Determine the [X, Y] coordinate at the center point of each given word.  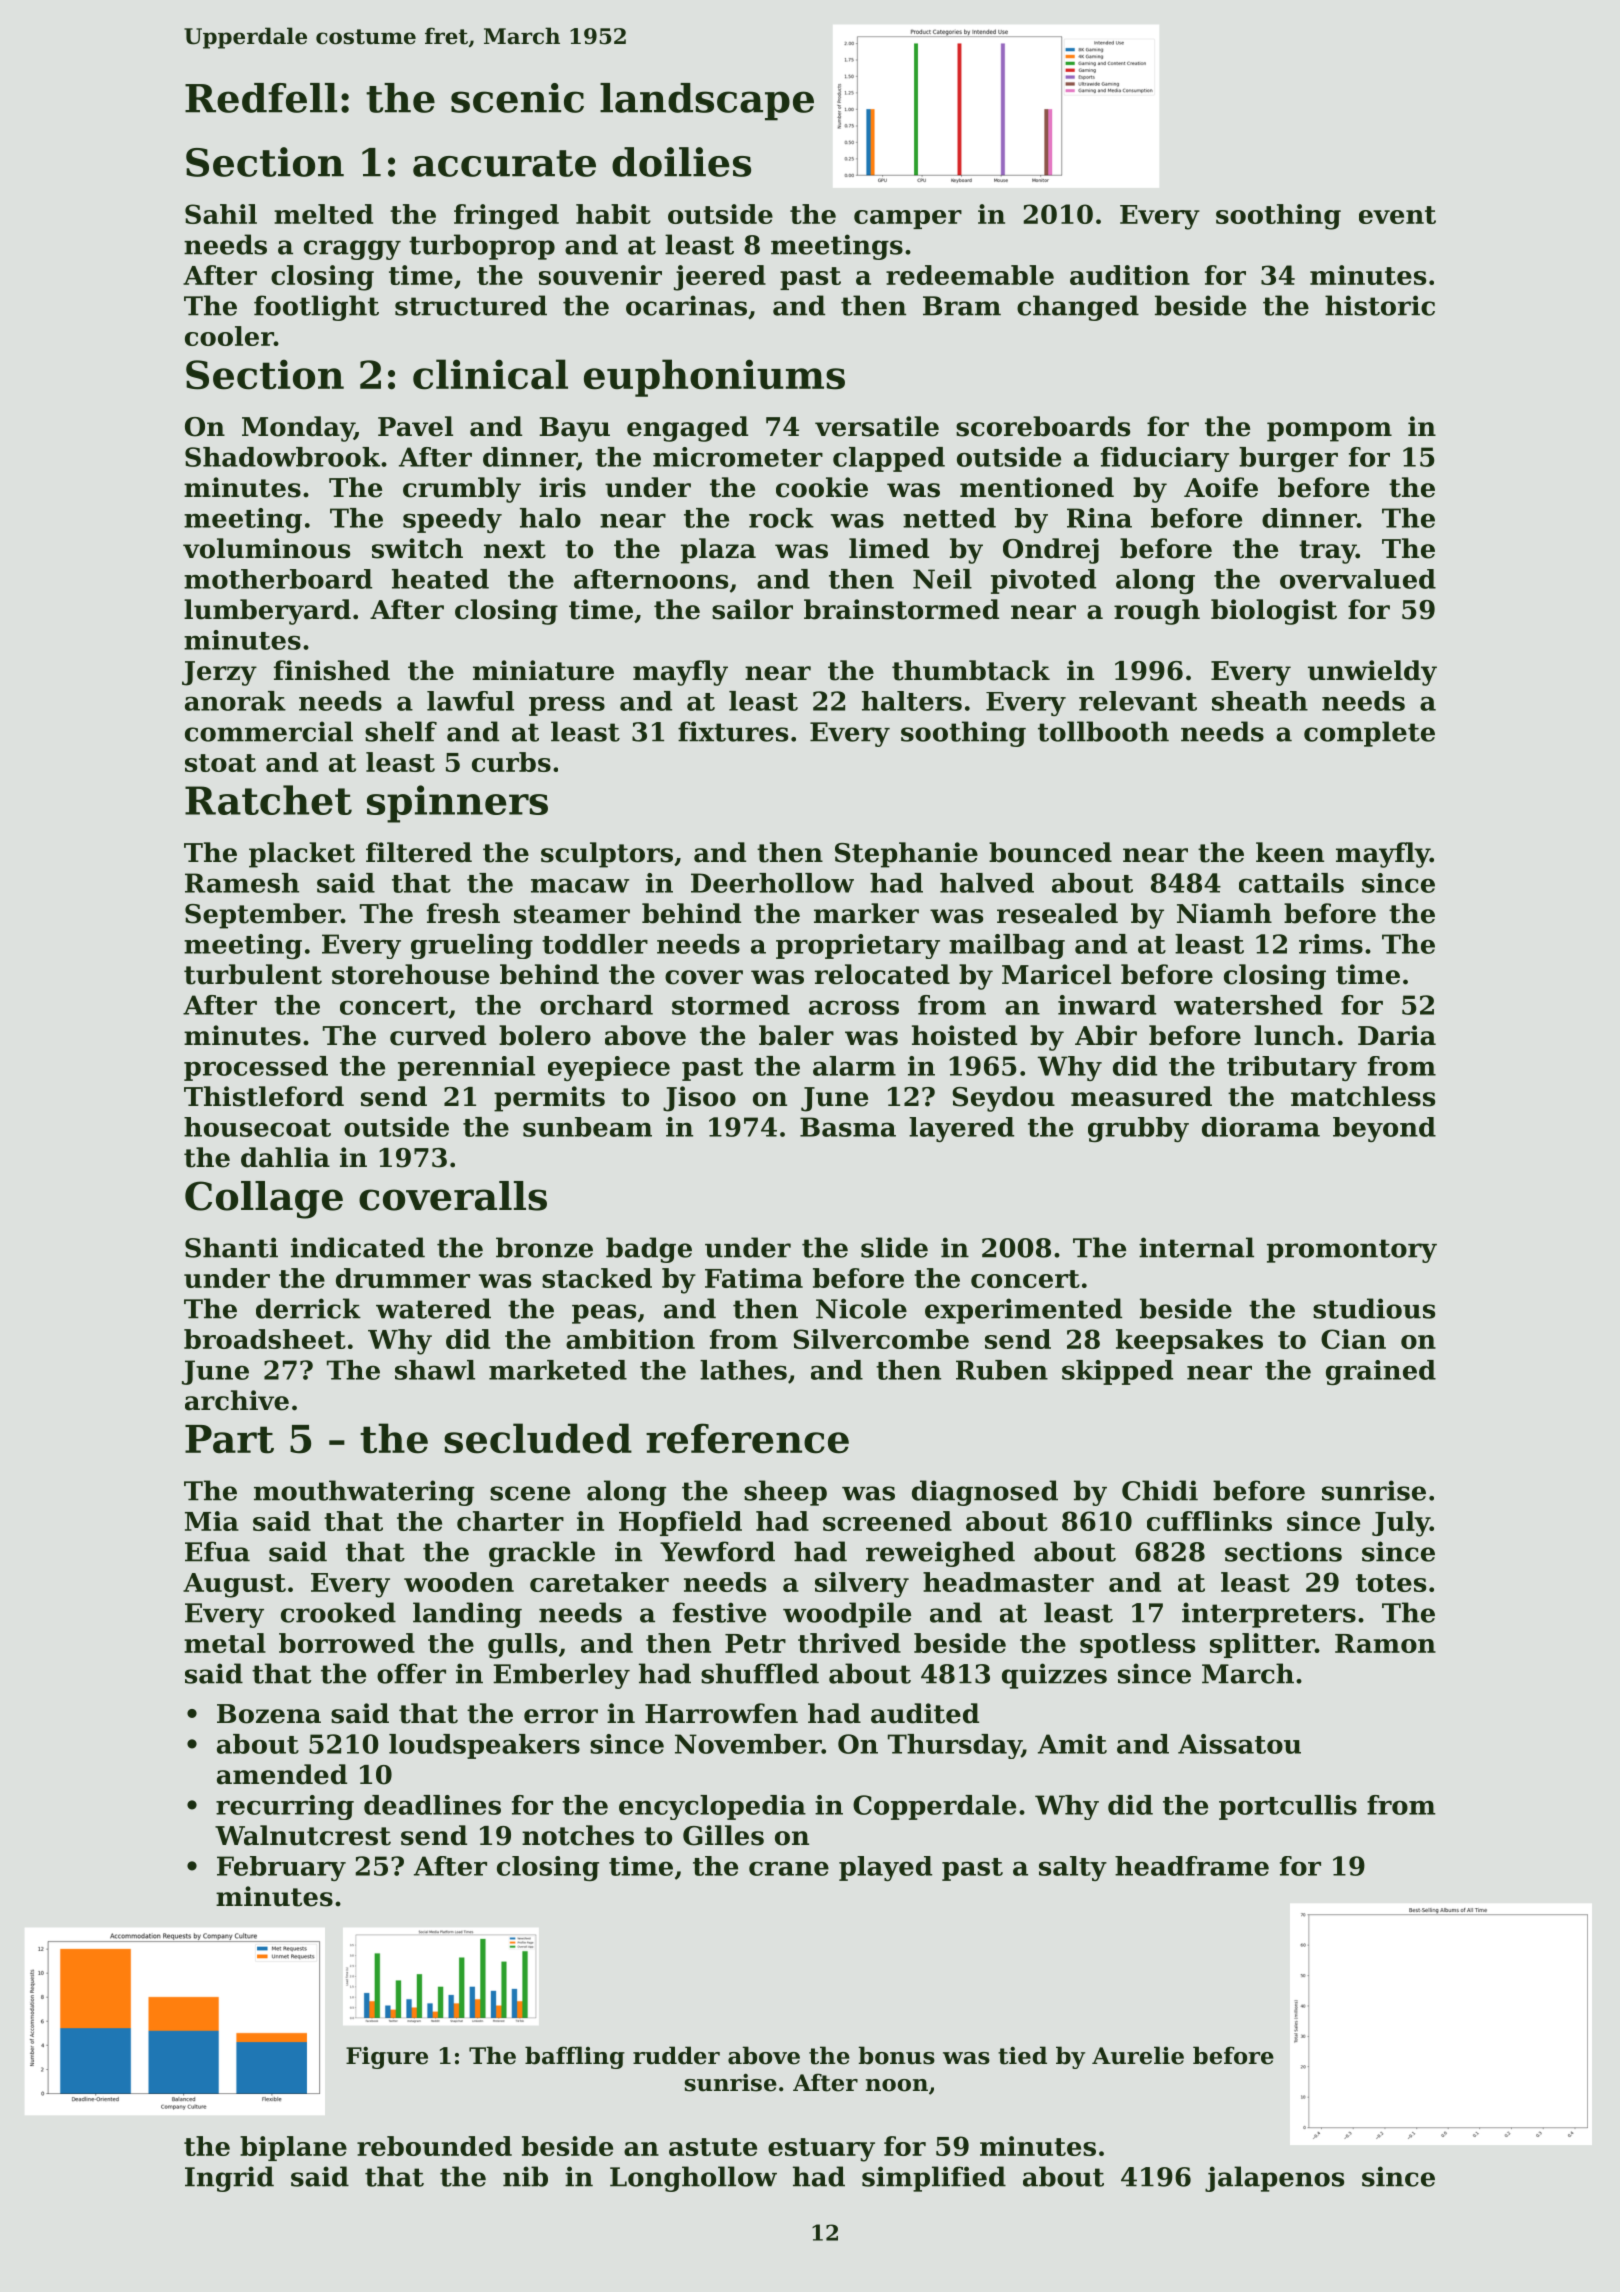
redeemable [970, 275]
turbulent [253, 974]
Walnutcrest [303, 1835]
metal [225, 1643]
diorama [1261, 1127]
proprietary [858, 946]
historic [1380, 305]
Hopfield [680, 1523]
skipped [1117, 1372]
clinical [490, 374]
